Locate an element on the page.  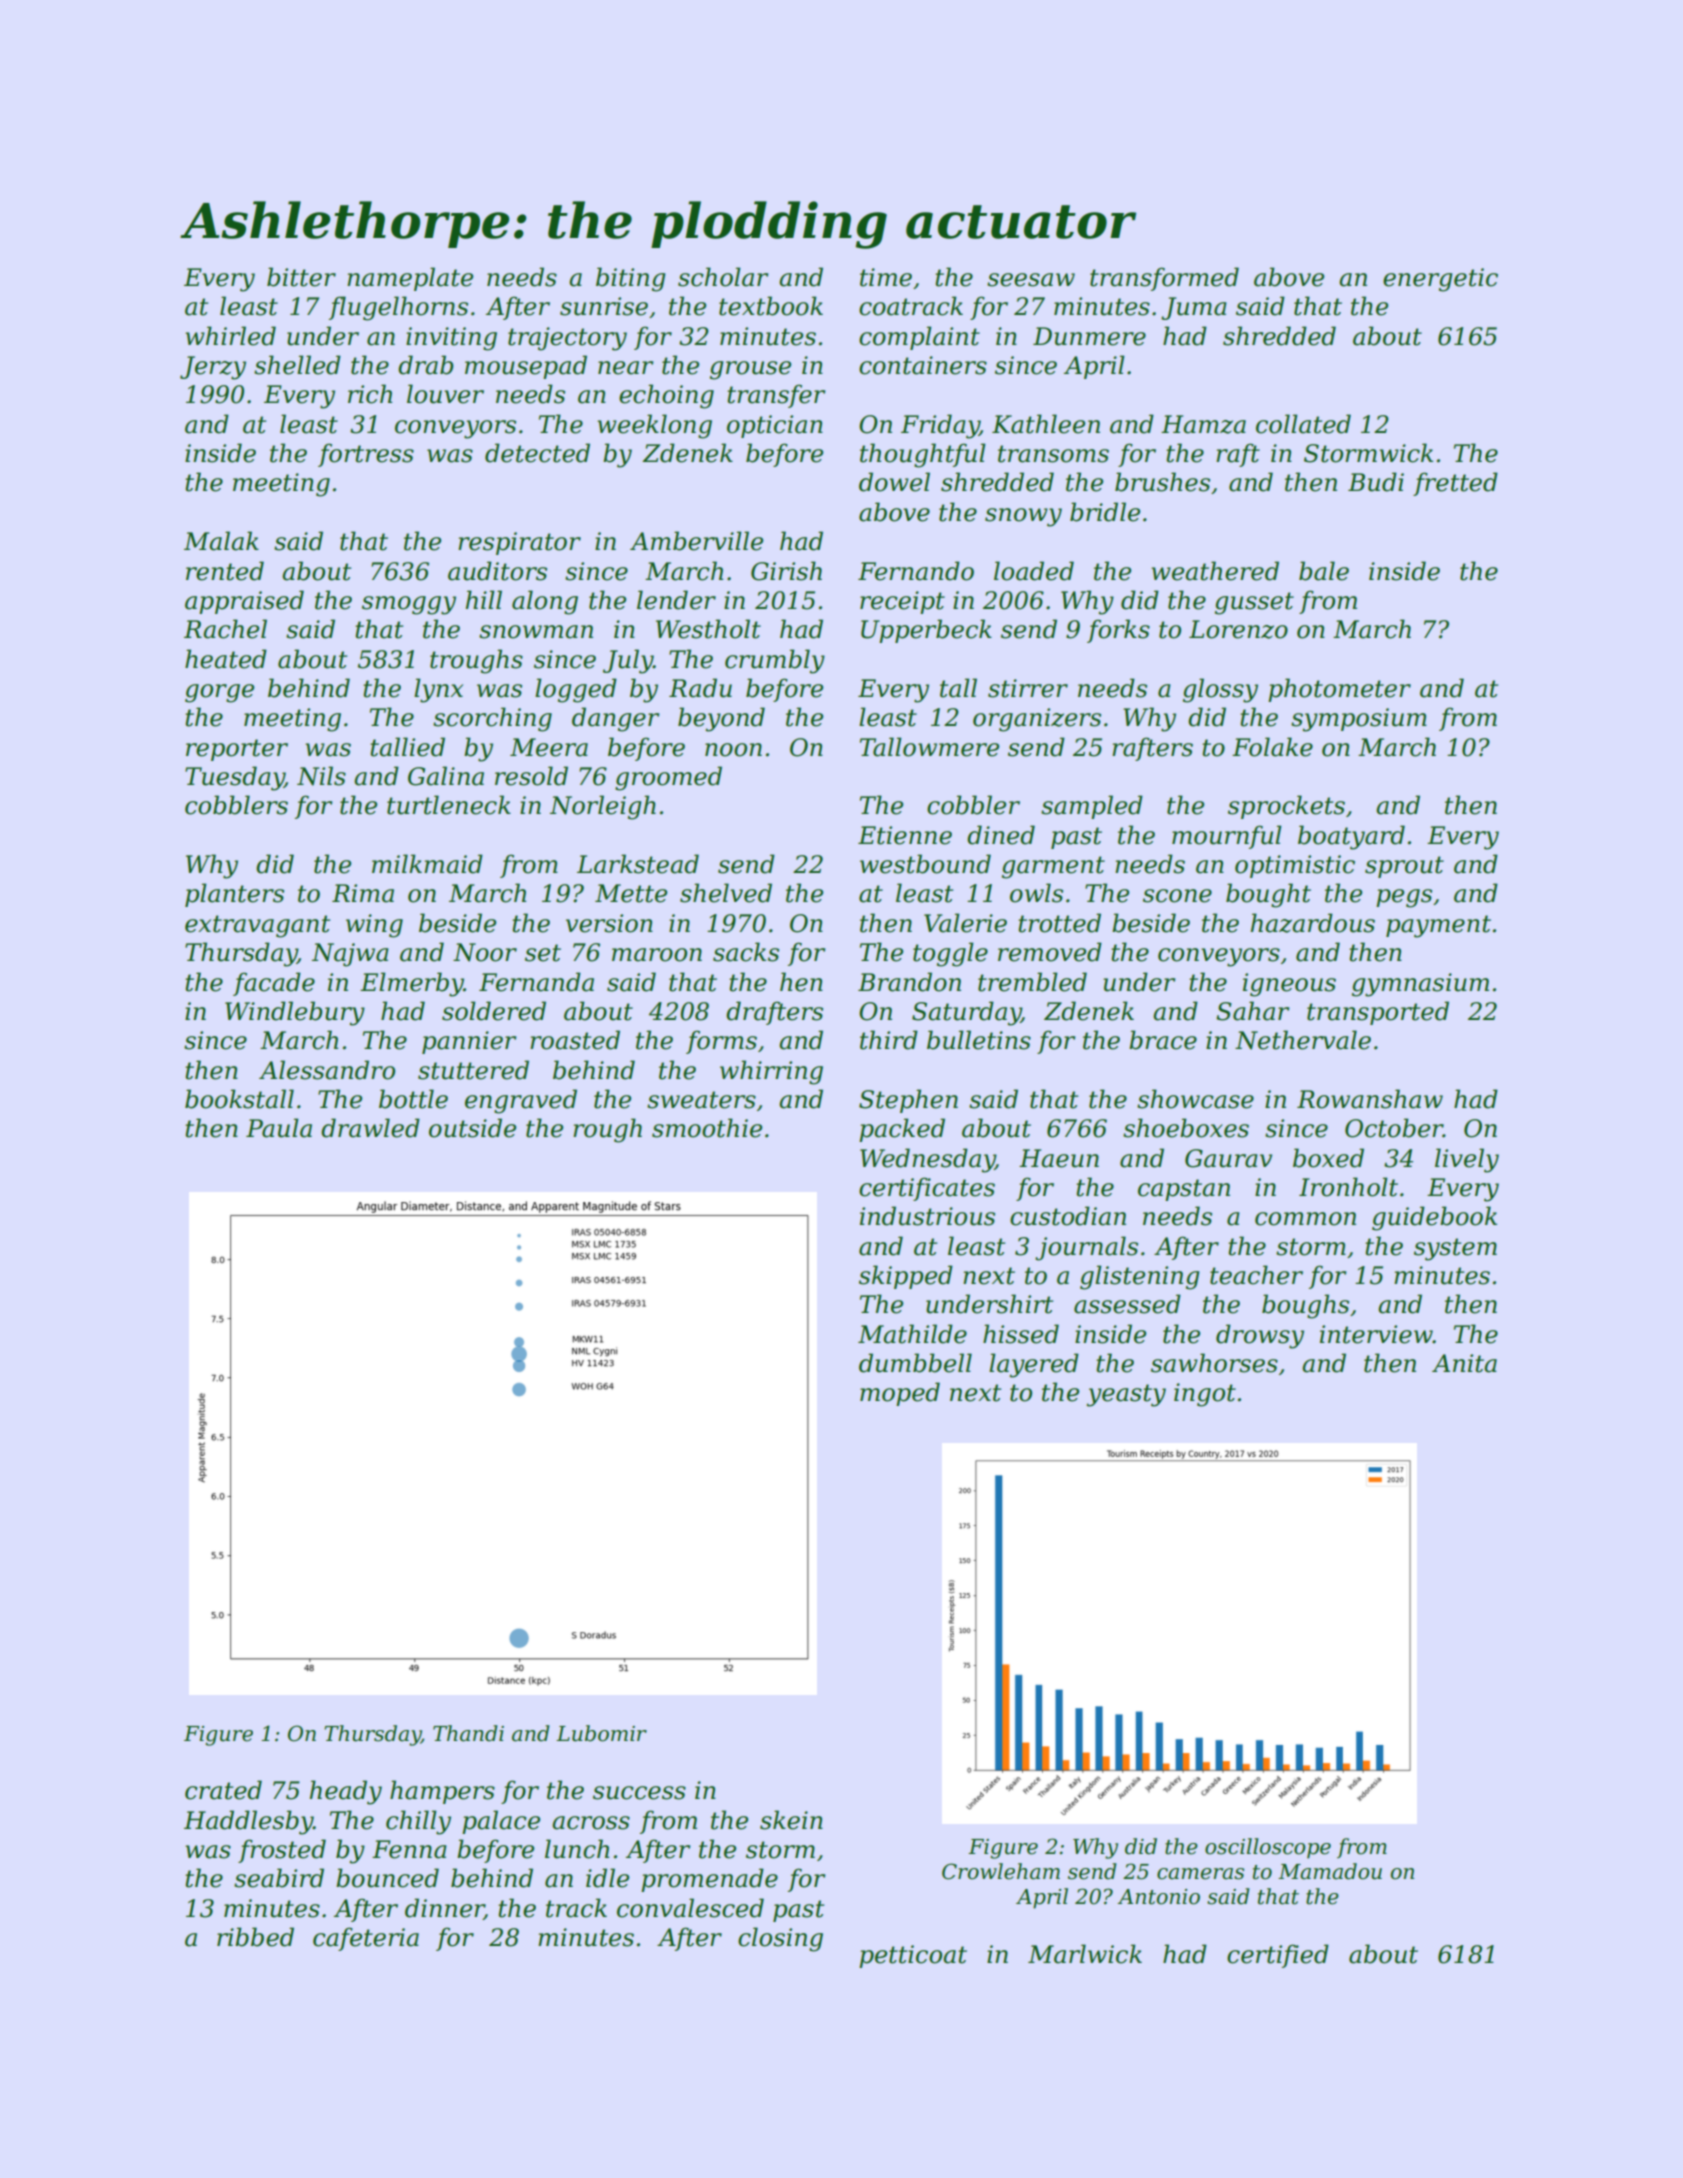
closing is located at coordinates (780, 1939).
